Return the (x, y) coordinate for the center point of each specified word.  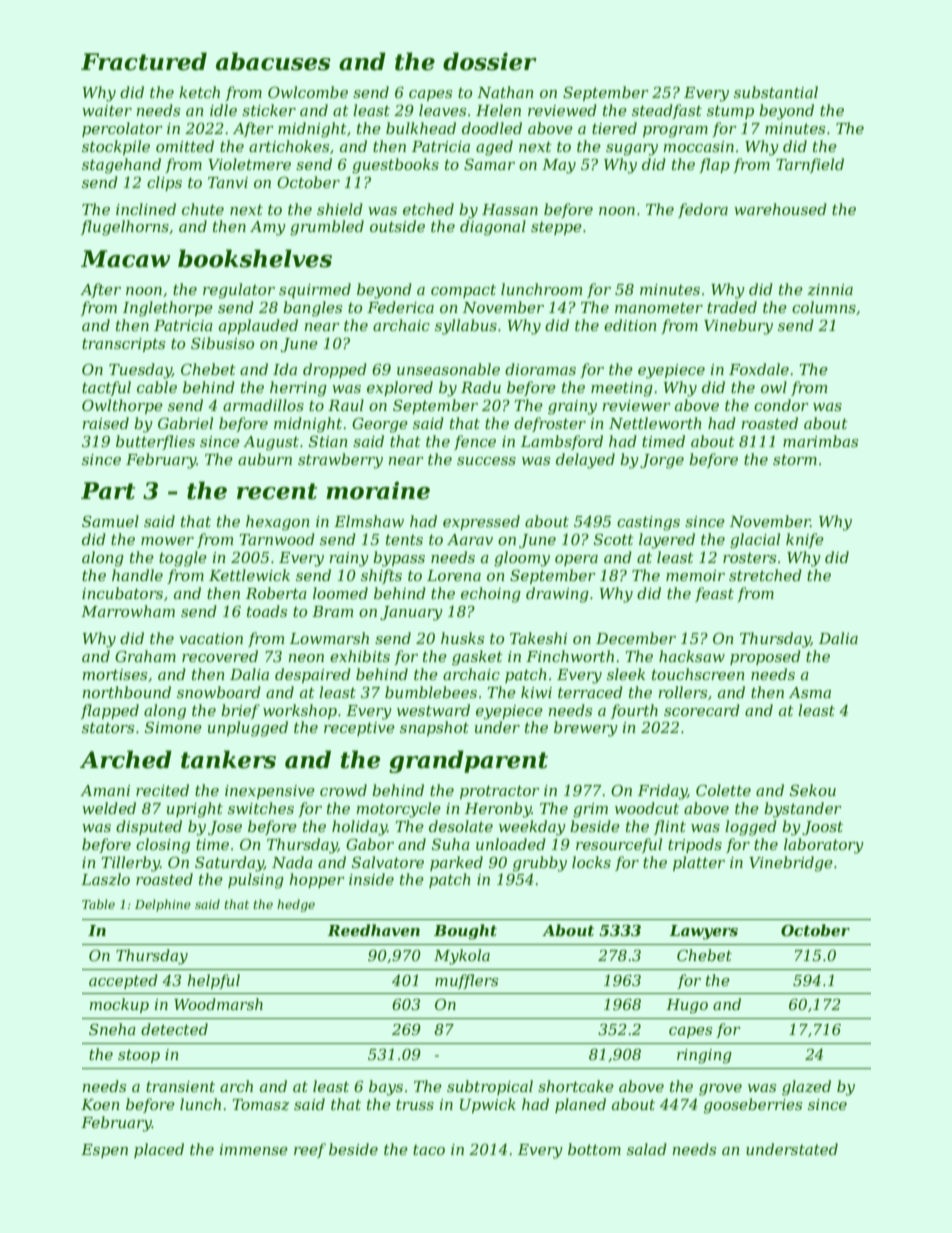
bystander (803, 810)
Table (98, 904)
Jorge (662, 461)
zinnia (830, 290)
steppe (556, 228)
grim (590, 810)
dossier (490, 61)
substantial (776, 92)
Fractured (144, 61)
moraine (378, 490)
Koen (100, 1104)
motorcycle (398, 810)
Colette (723, 790)
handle (137, 575)
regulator (239, 291)
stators (108, 727)
